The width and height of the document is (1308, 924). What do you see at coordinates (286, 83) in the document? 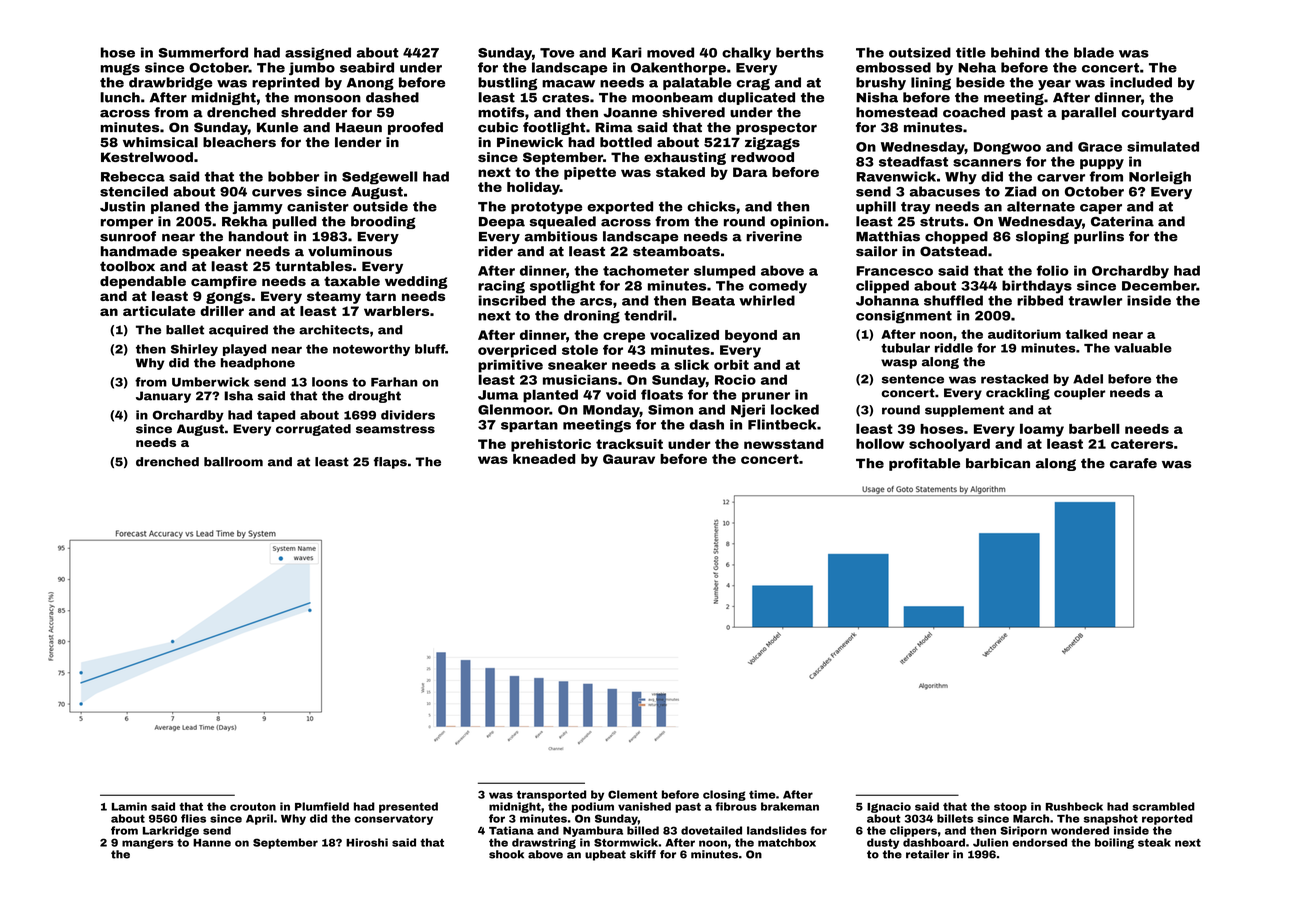
I see `reprinted` at bounding box center [286, 83].
